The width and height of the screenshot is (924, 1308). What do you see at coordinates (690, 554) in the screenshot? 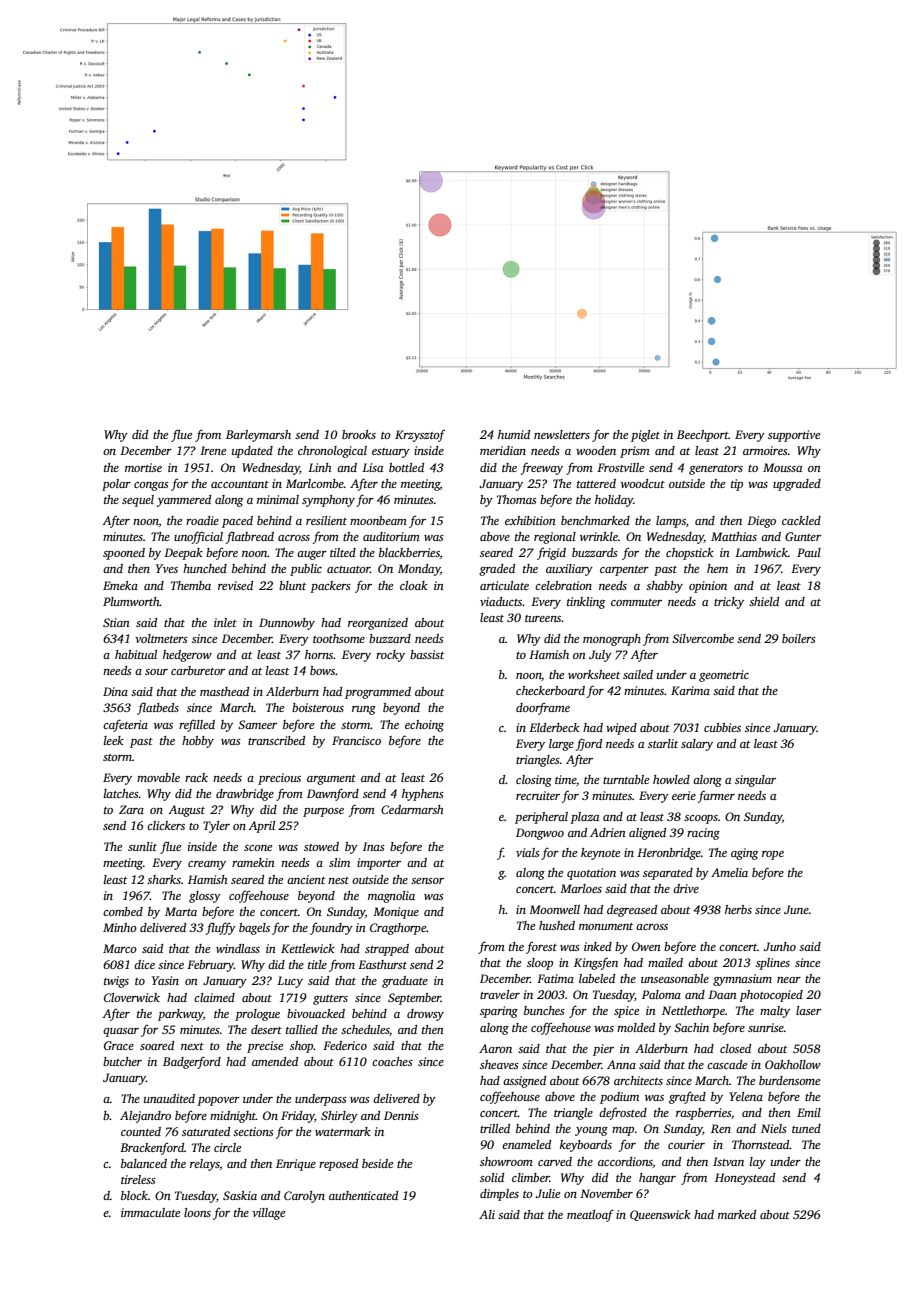
I see `chopstick` at bounding box center [690, 554].
